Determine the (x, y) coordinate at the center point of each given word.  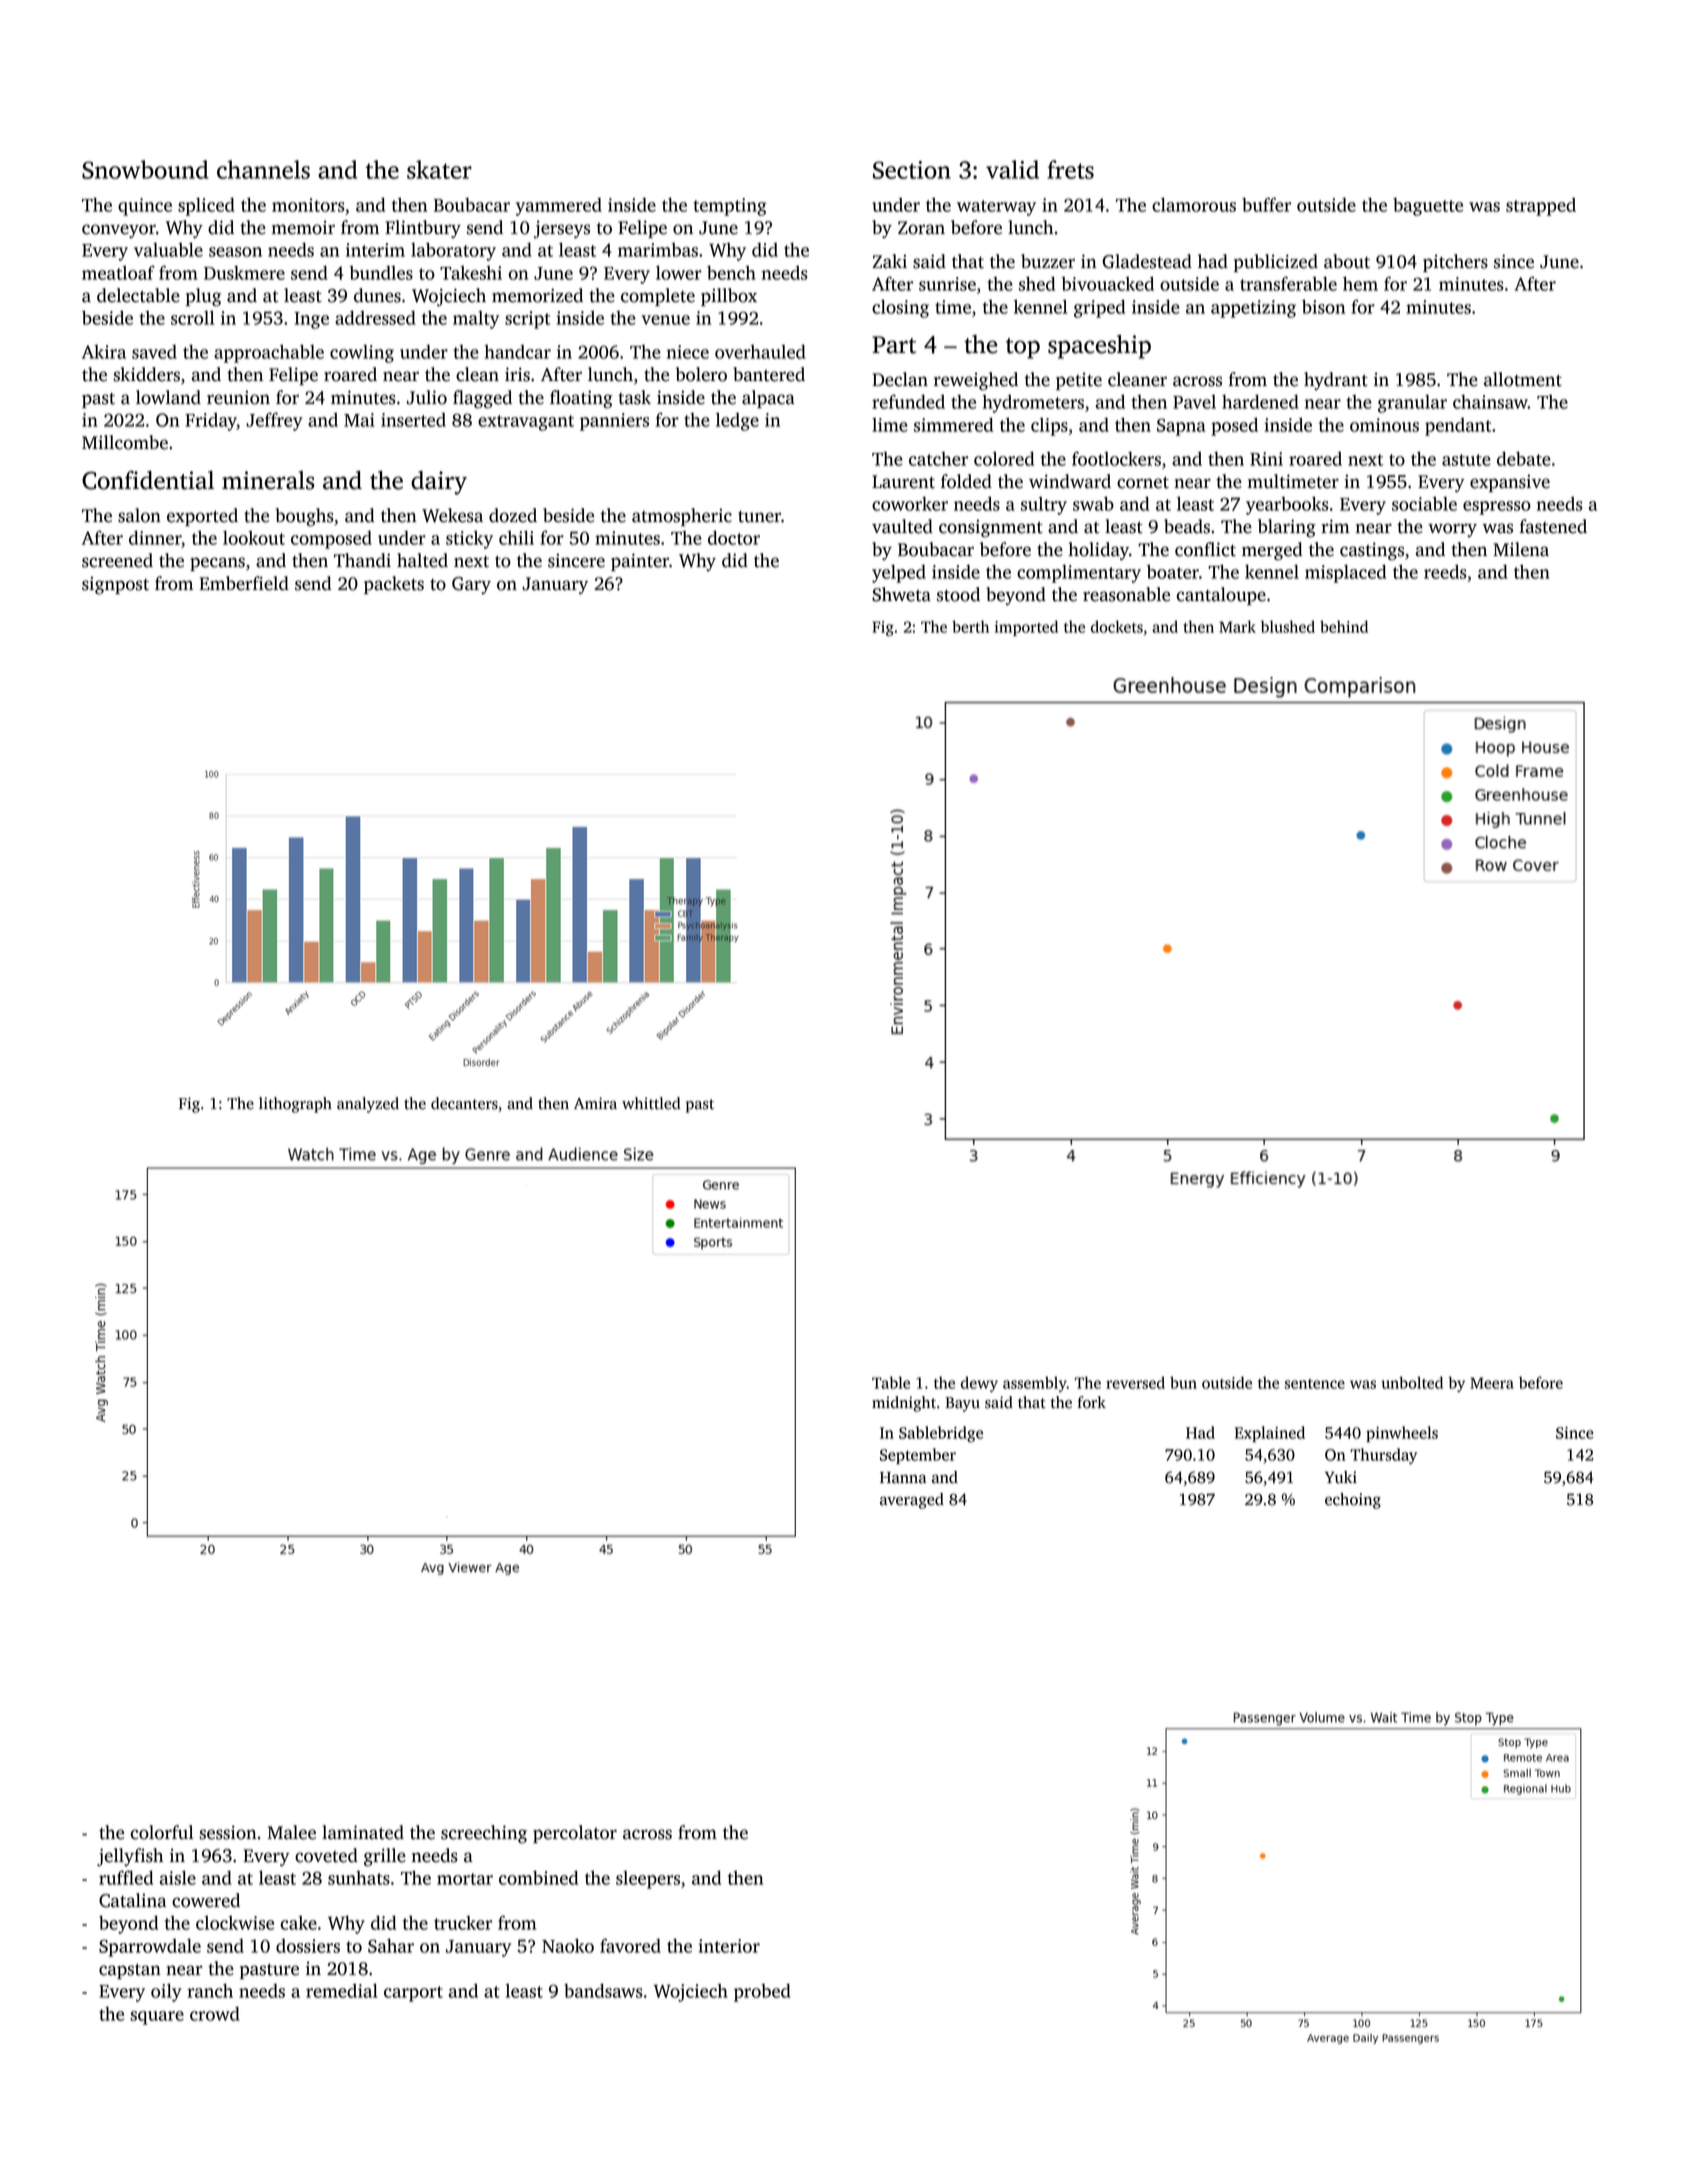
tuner (759, 517)
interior (729, 1946)
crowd (215, 2013)
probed (762, 1992)
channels (263, 169)
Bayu (963, 1404)
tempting (730, 207)
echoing (1353, 1501)
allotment (1523, 379)
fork (1091, 1402)
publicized (1276, 263)
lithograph (295, 1105)
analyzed (368, 1105)
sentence (1315, 1384)
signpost (115, 586)
